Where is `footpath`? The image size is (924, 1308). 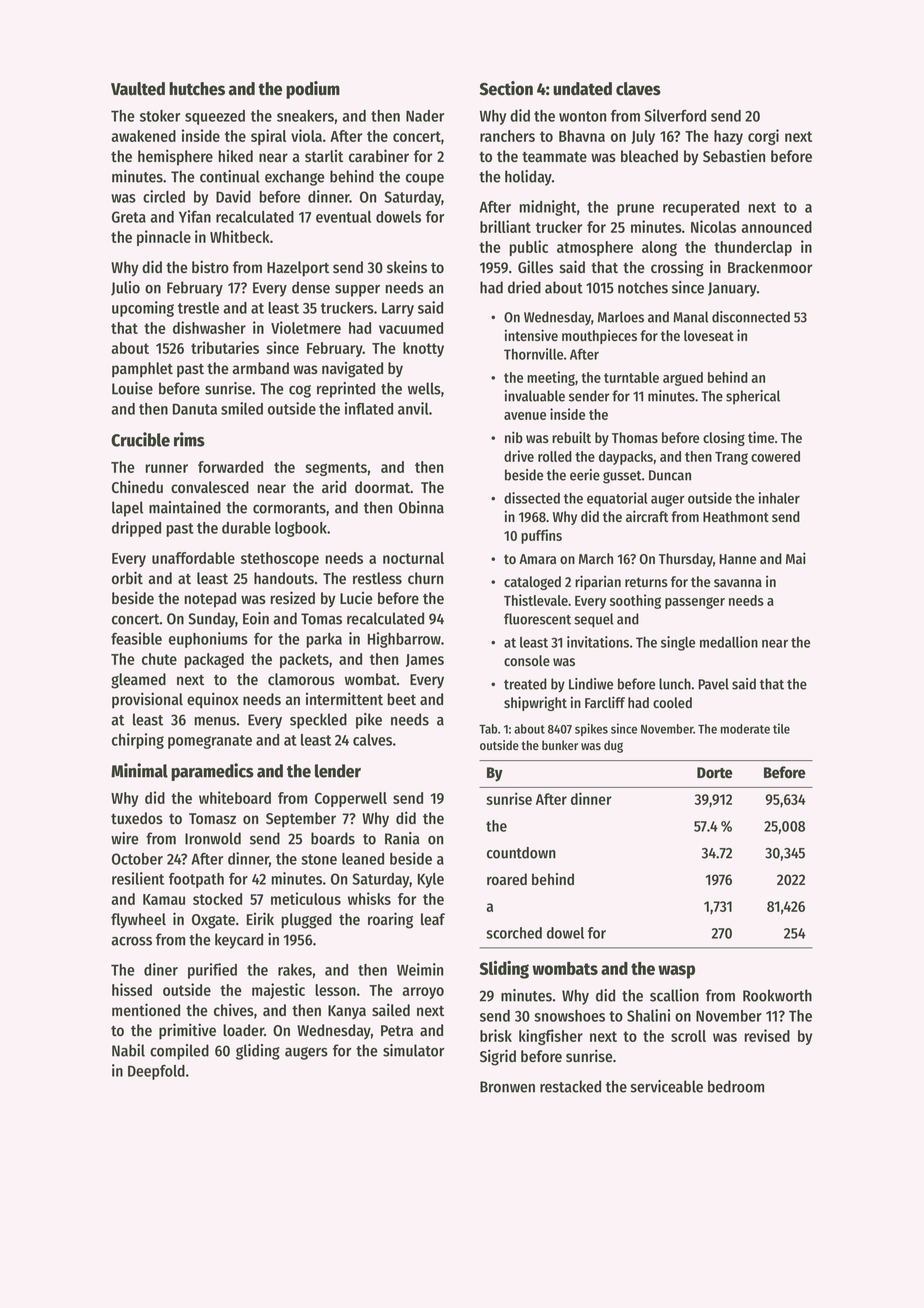
footpath is located at coordinates (196, 880).
